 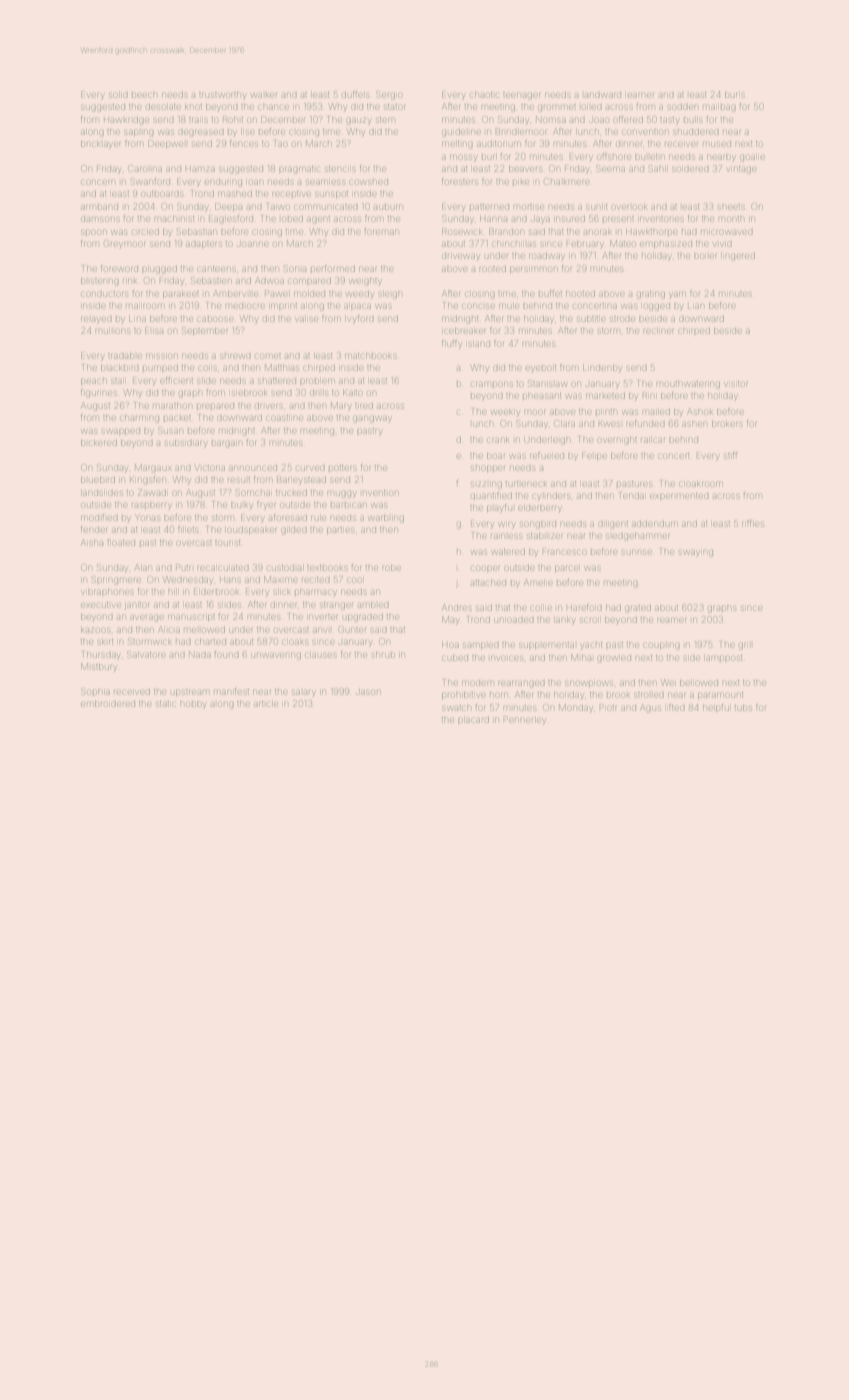 I want to click on sledgehammer, so click(x=637, y=537).
